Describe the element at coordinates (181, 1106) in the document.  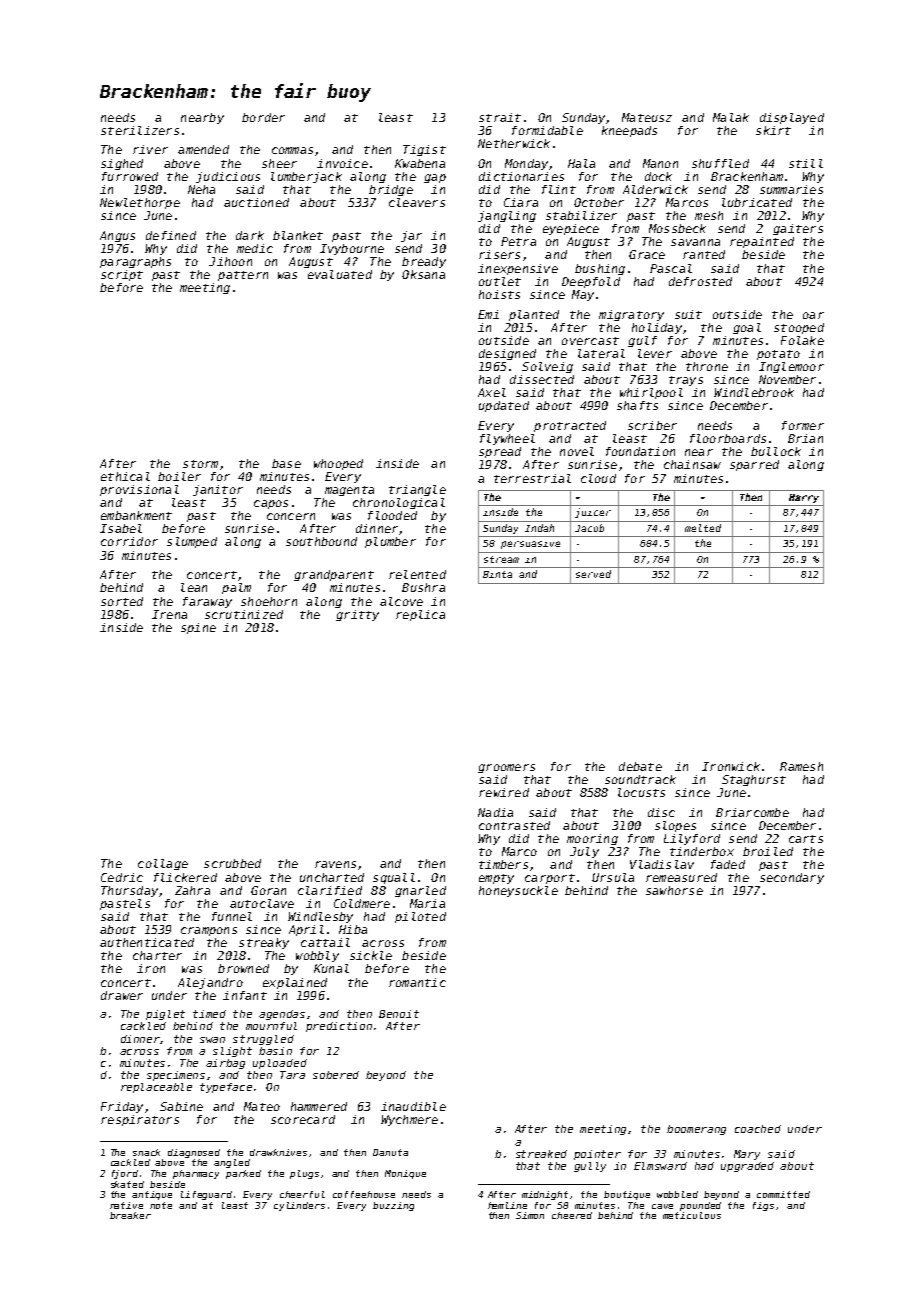
I see `Sabine` at that location.
